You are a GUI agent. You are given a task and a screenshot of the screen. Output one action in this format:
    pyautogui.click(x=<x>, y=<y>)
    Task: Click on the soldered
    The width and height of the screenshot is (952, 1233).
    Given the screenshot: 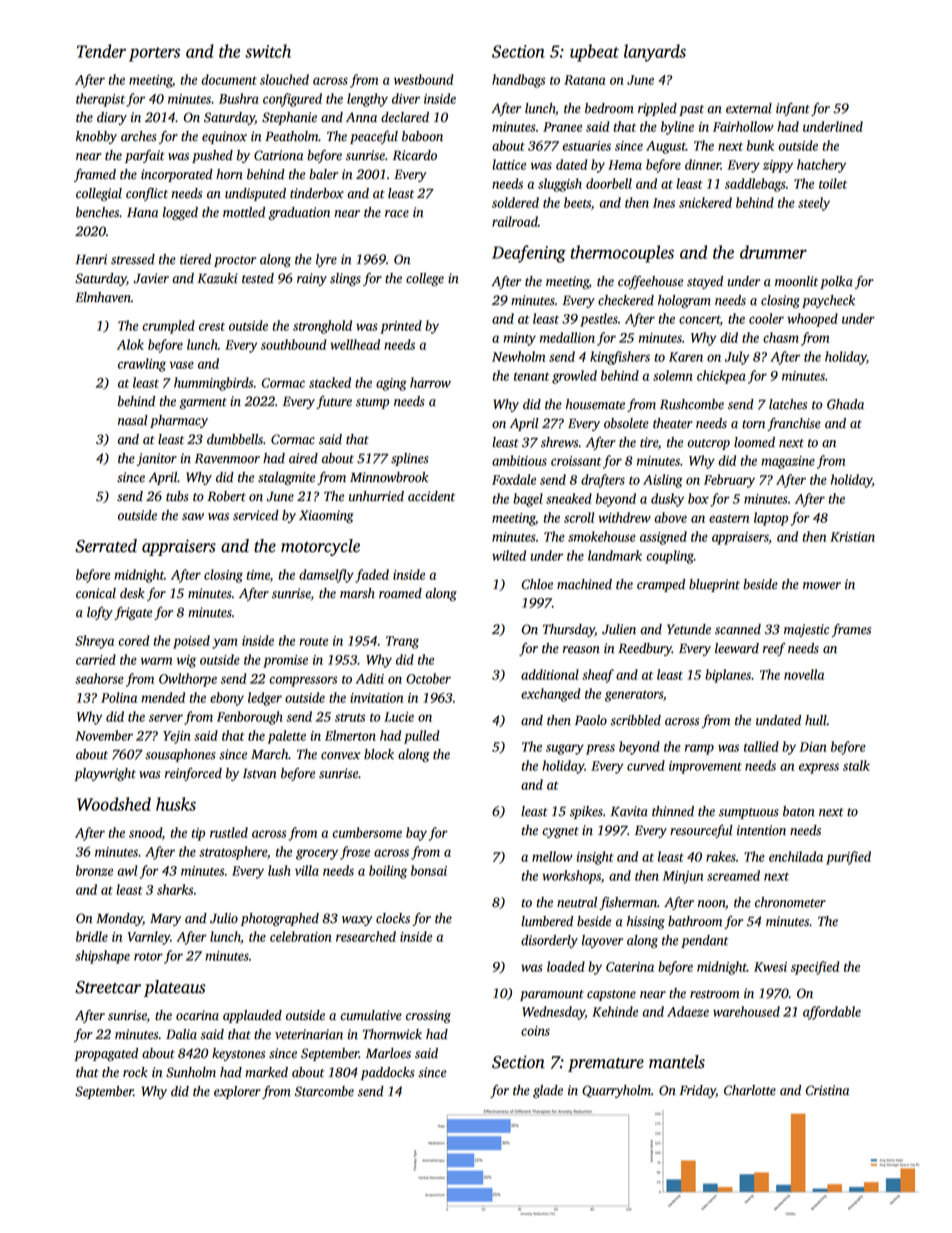 What is the action you would take?
    pyautogui.click(x=515, y=202)
